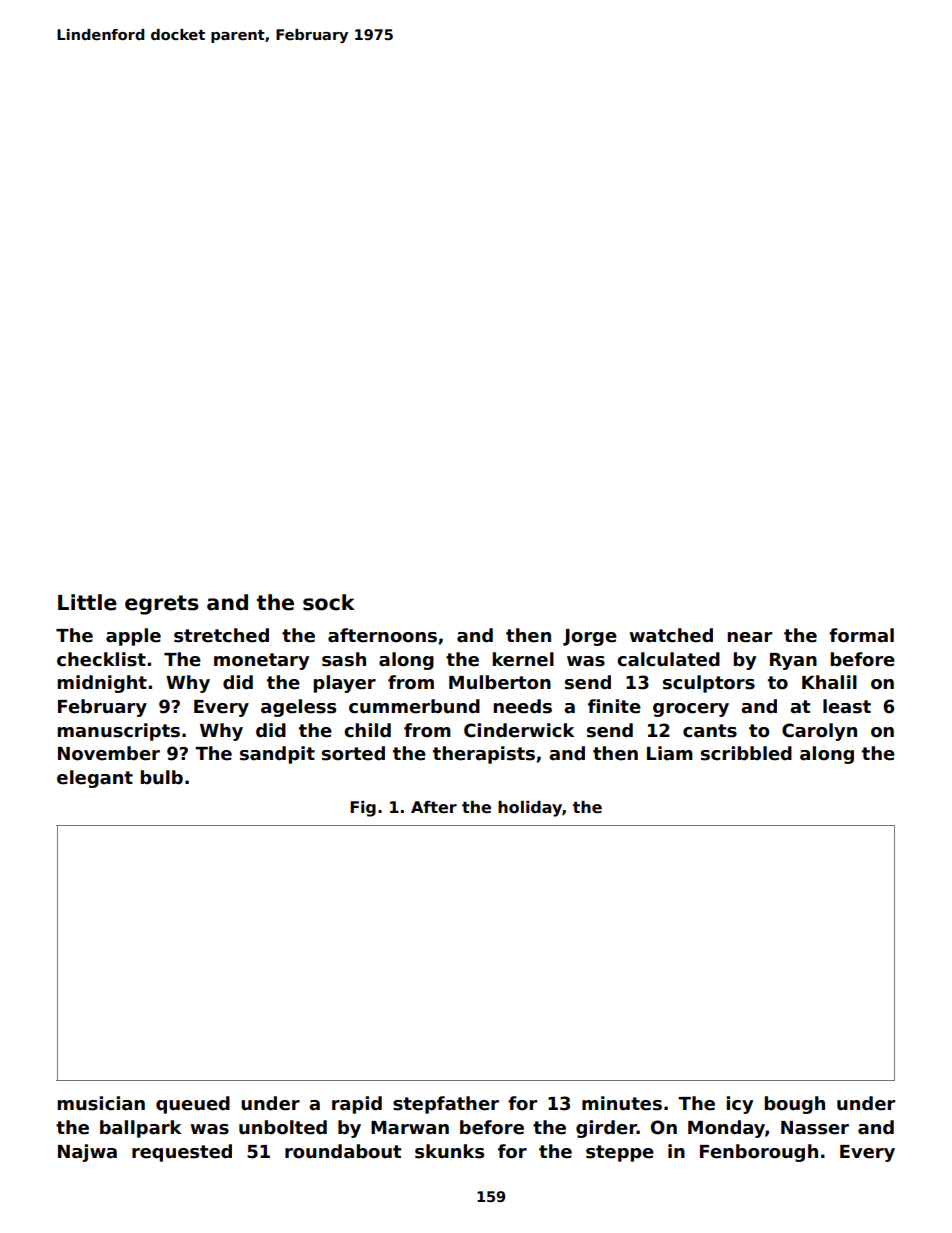 This screenshot has width=952, height=1233. Describe the element at coordinates (87, 1153) in the screenshot. I see `Najwa` at that location.
